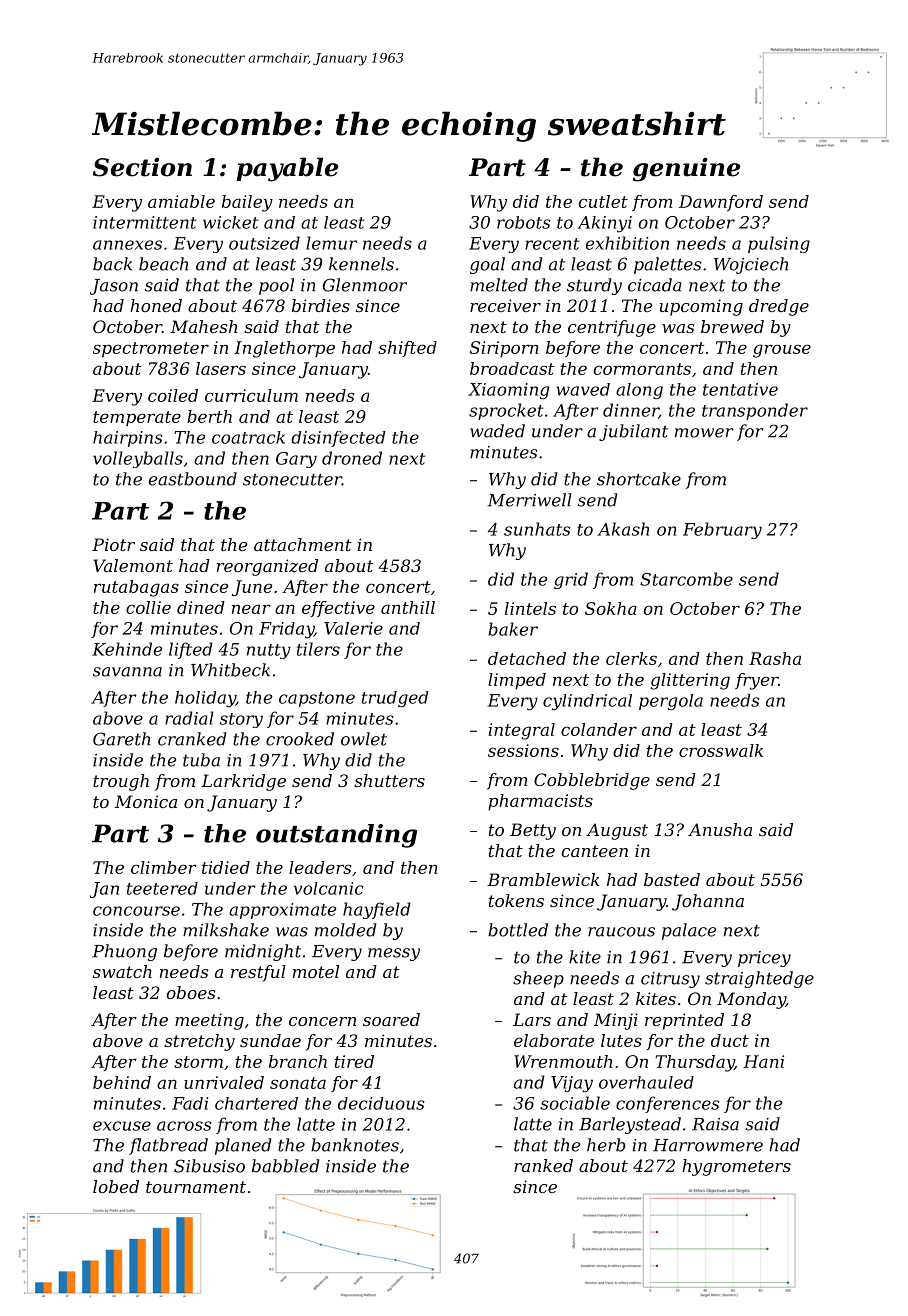  Describe the element at coordinates (365, 285) in the screenshot. I see `Glenmoor` at that location.
